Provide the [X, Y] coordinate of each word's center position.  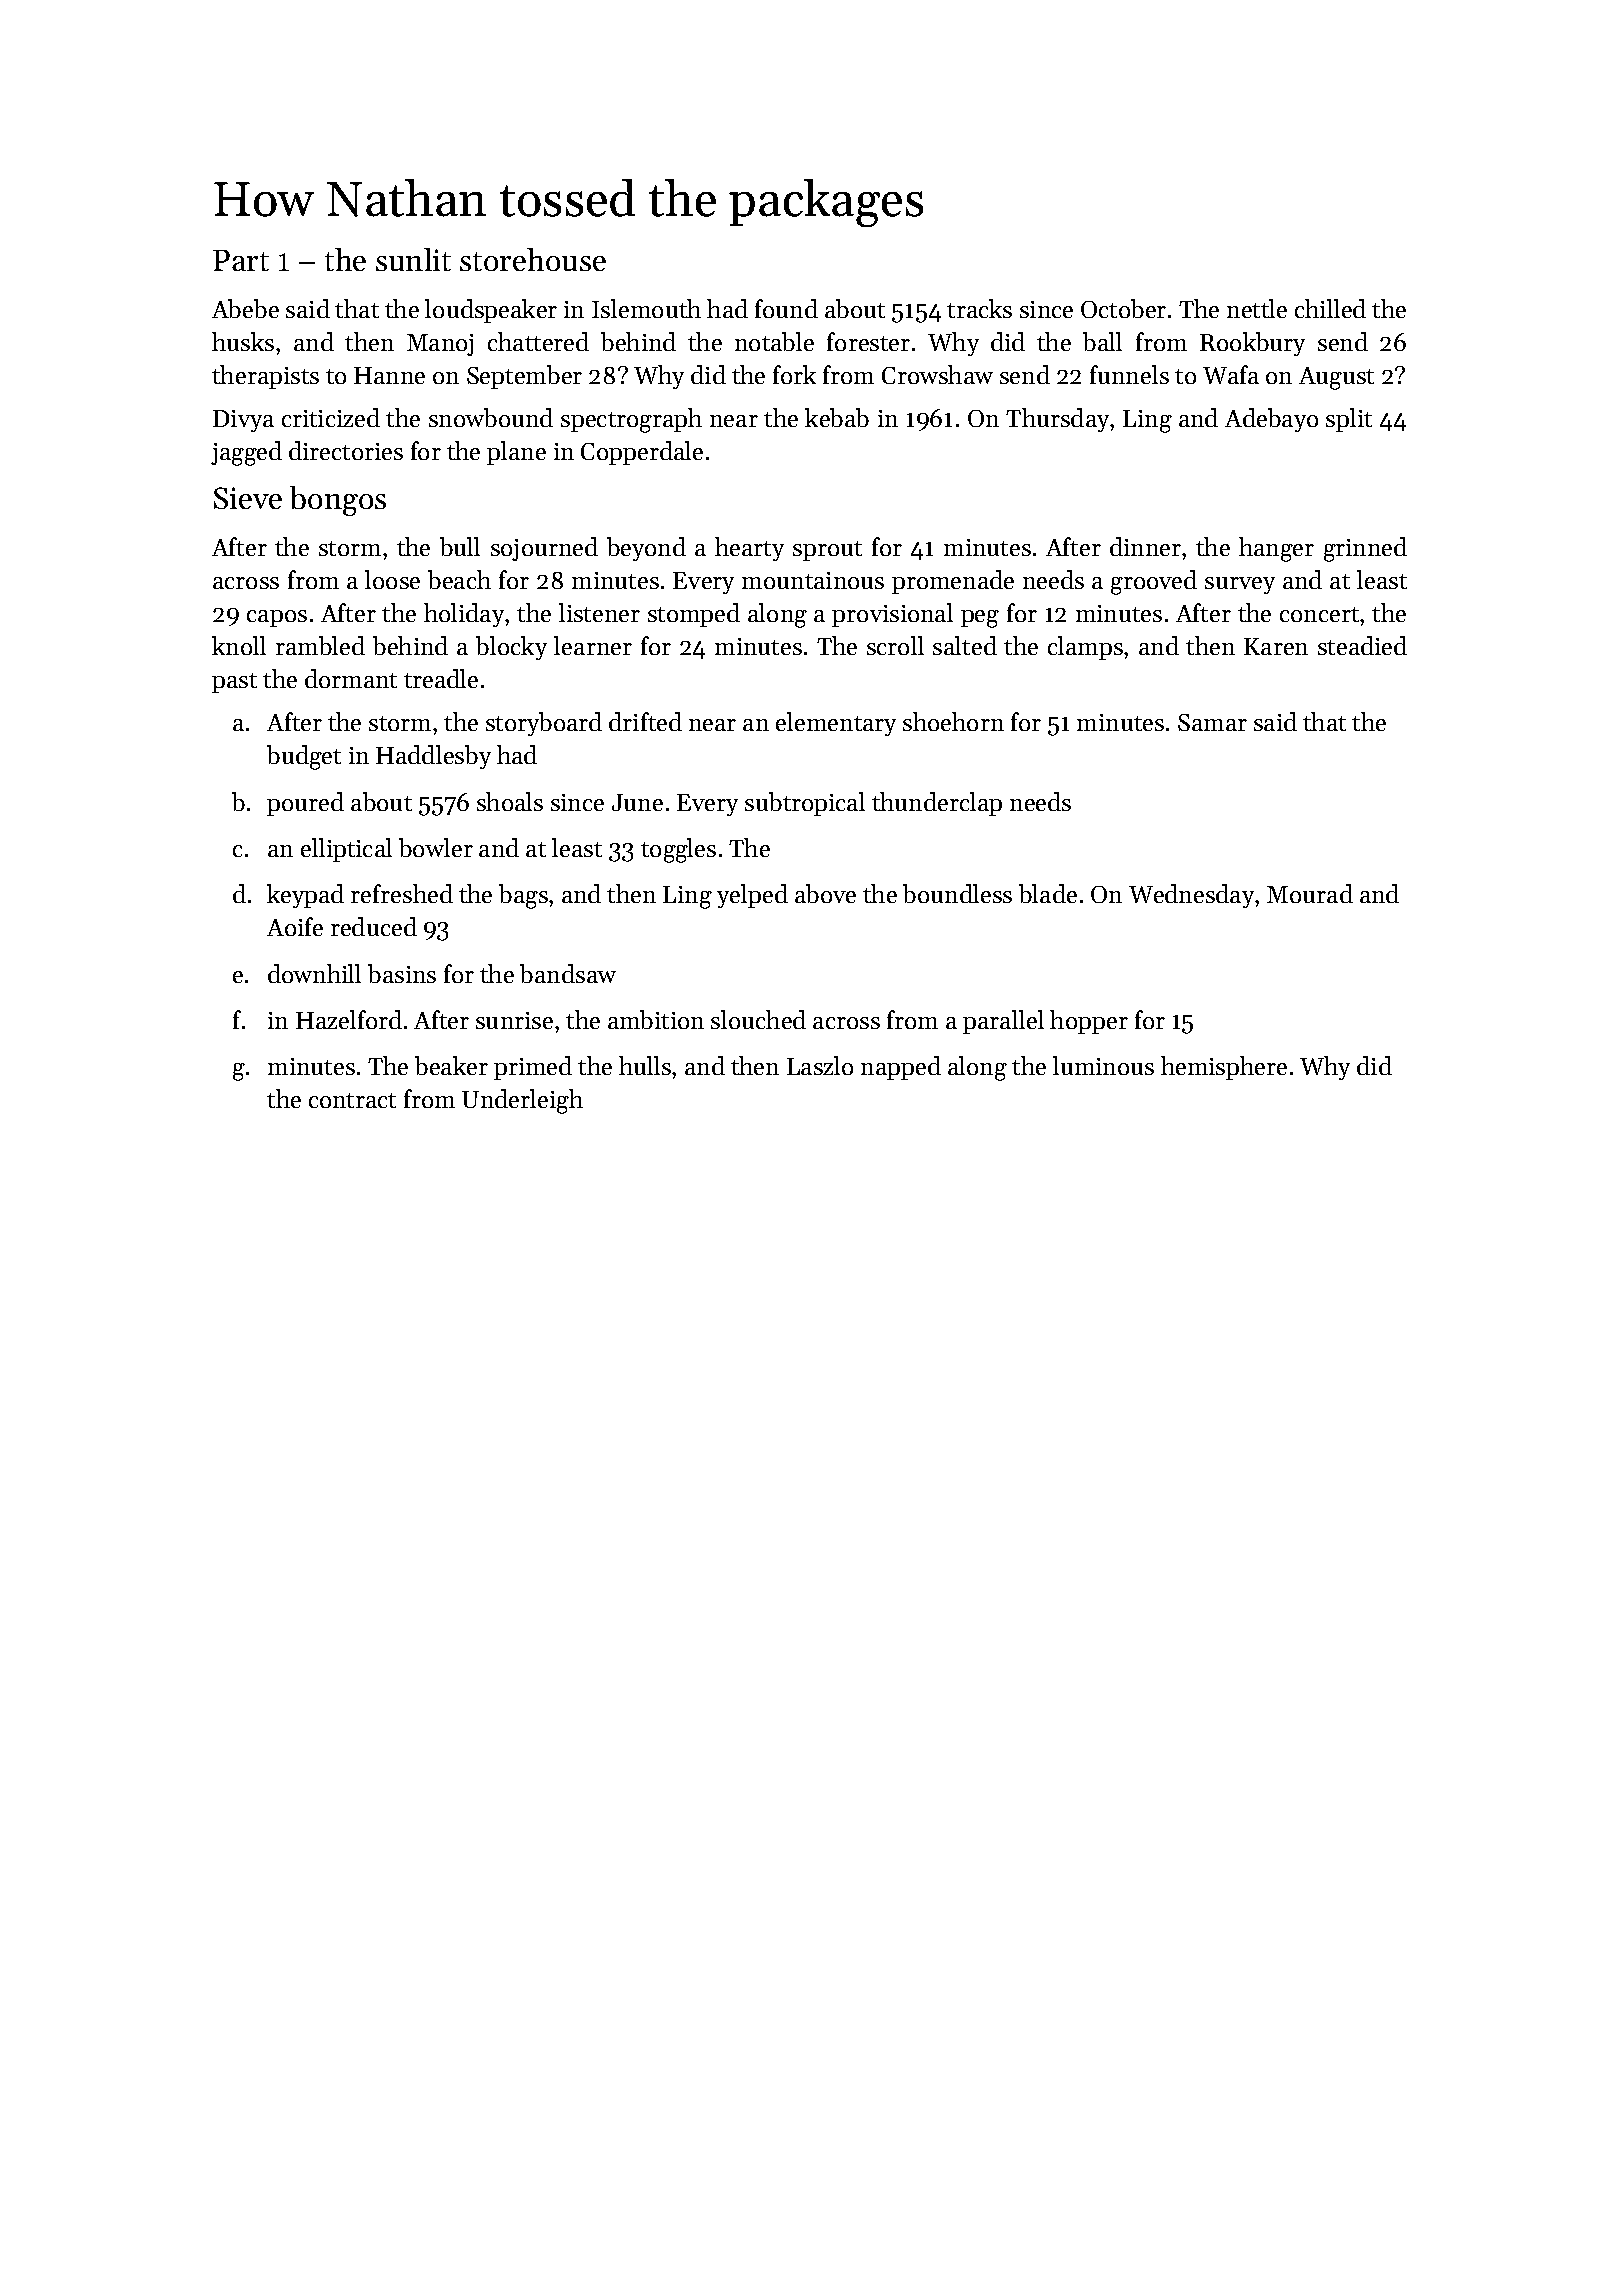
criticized [331, 417]
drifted [645, 721]
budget [304, 757]
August [1336, 378]
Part [241, 260]
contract [352, 1100]
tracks [979, 308]
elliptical [346, 850]
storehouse [533, 259]
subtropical [805, 804]
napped [901, 1068]
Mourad [1310, 893]
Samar [1212, 722]
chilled [1330, 308]
